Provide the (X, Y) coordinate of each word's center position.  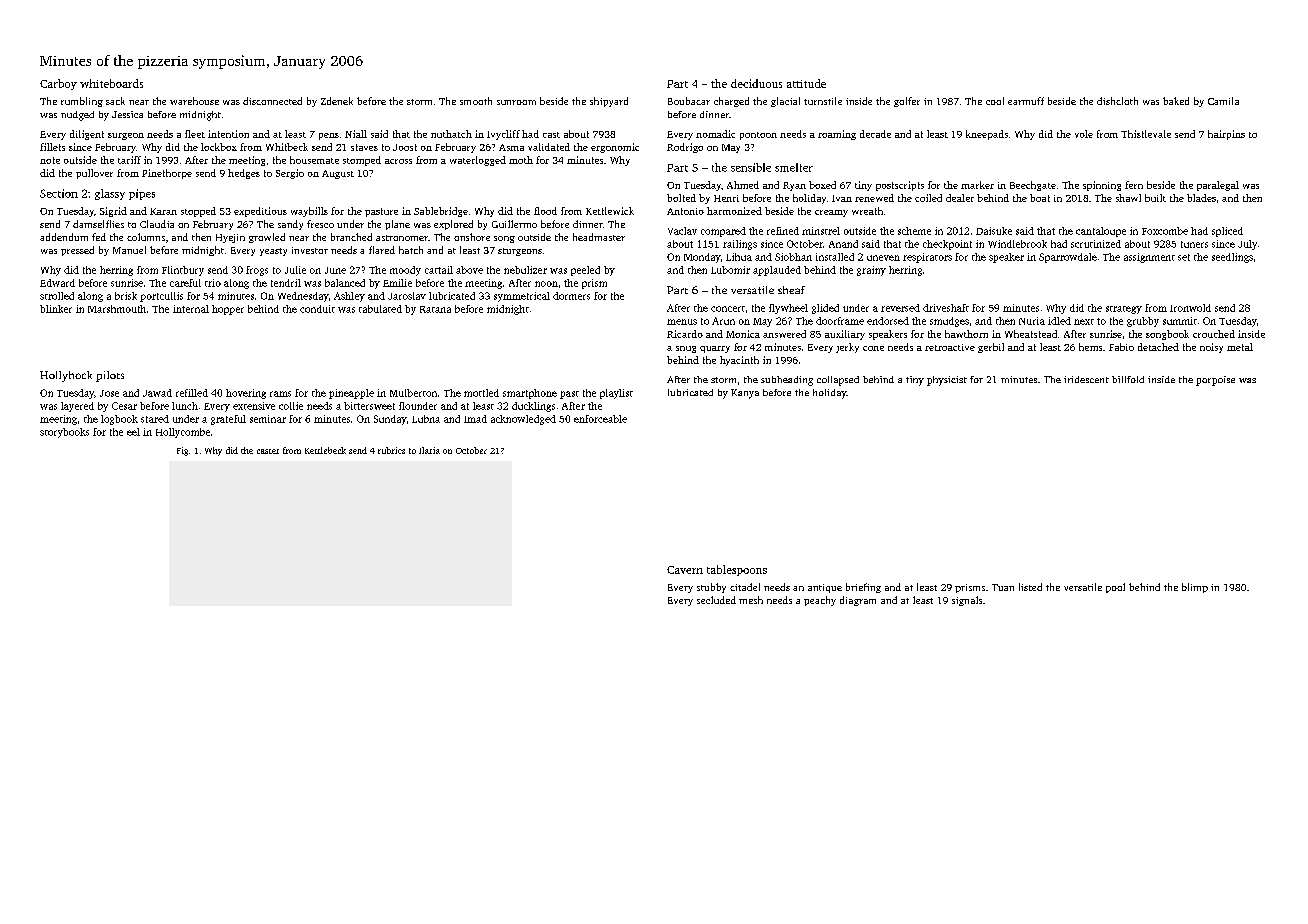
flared (382, 250)
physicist (947, 381)
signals (967, 601)
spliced (1227, 232)
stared (155, 419)
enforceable (600, 419)
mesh (751, 600)
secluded (716, 600)
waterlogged (478, 161)
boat (1040, 198)
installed (835, 257)
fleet (195, 134)
